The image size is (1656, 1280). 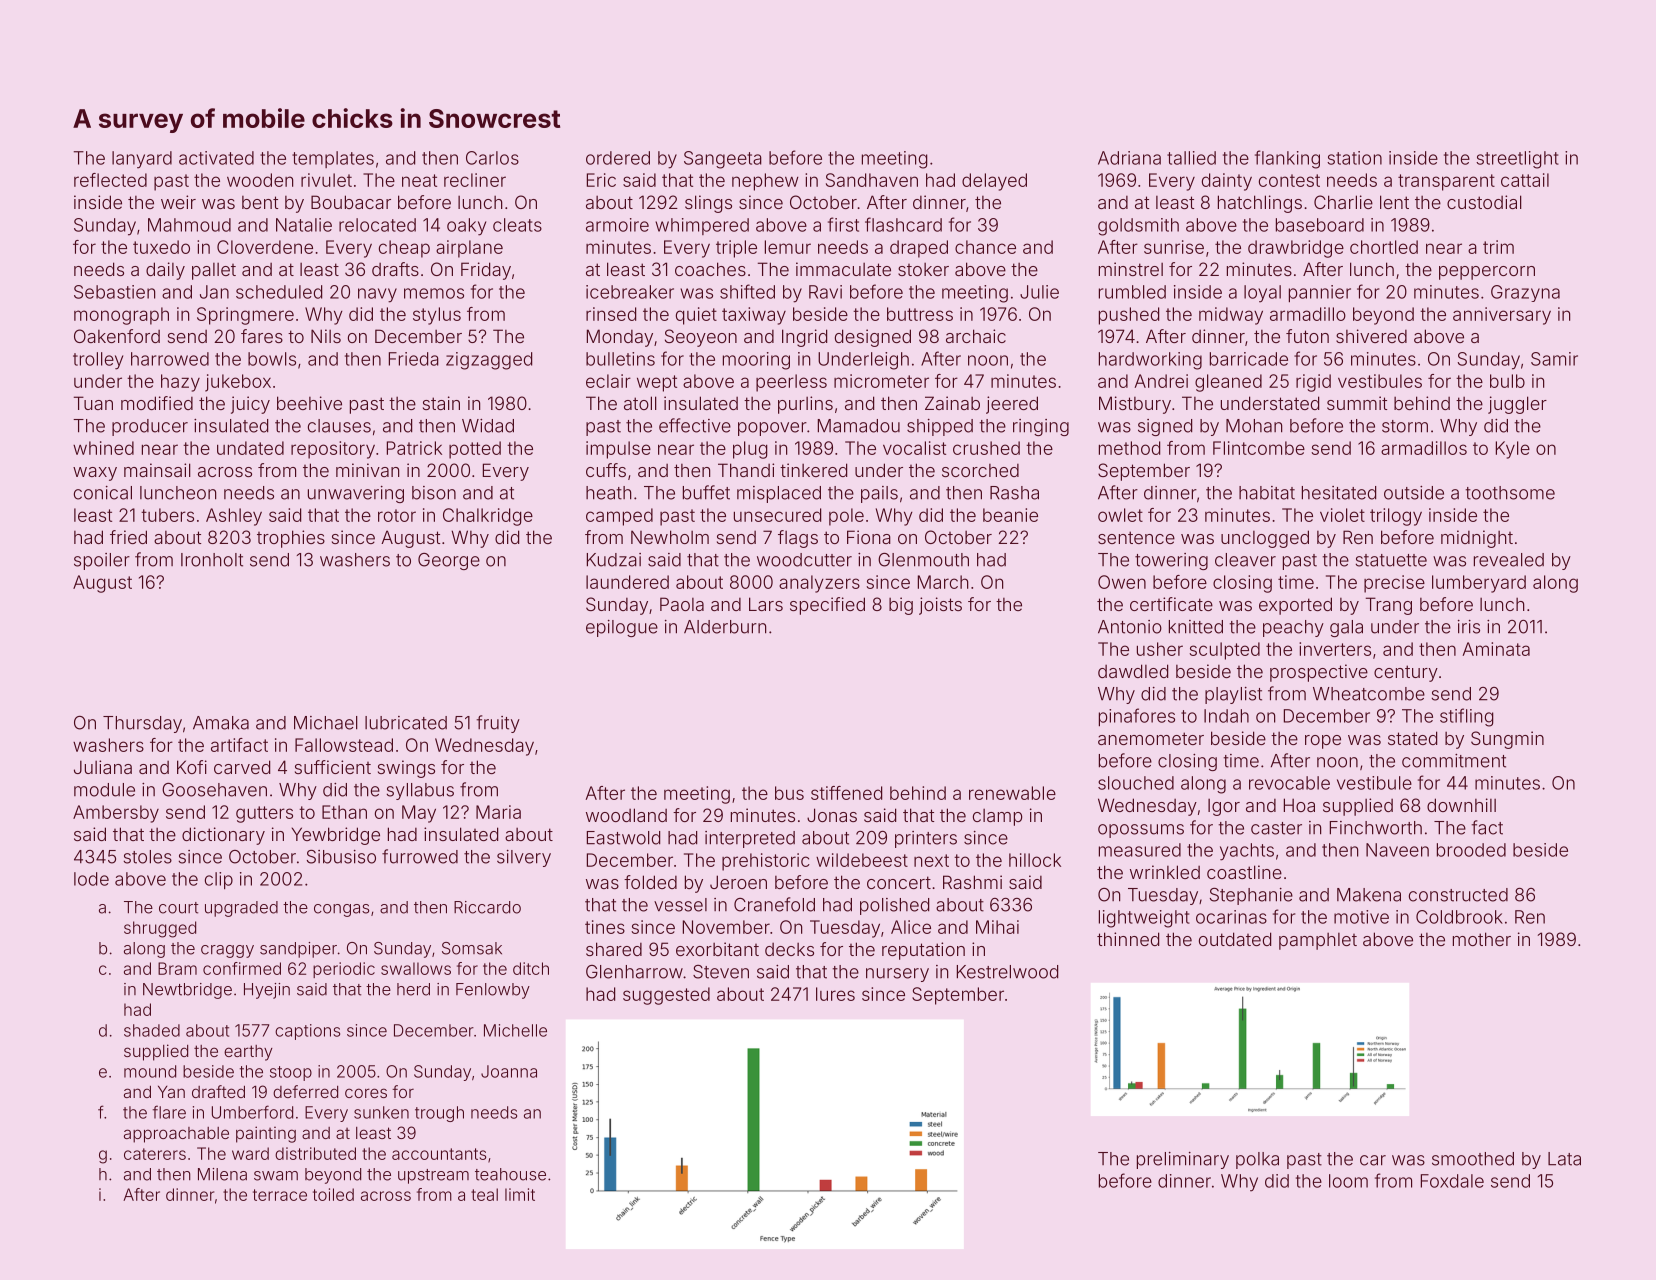 I want to click on gleaned, so click(x=1228, y=383).
